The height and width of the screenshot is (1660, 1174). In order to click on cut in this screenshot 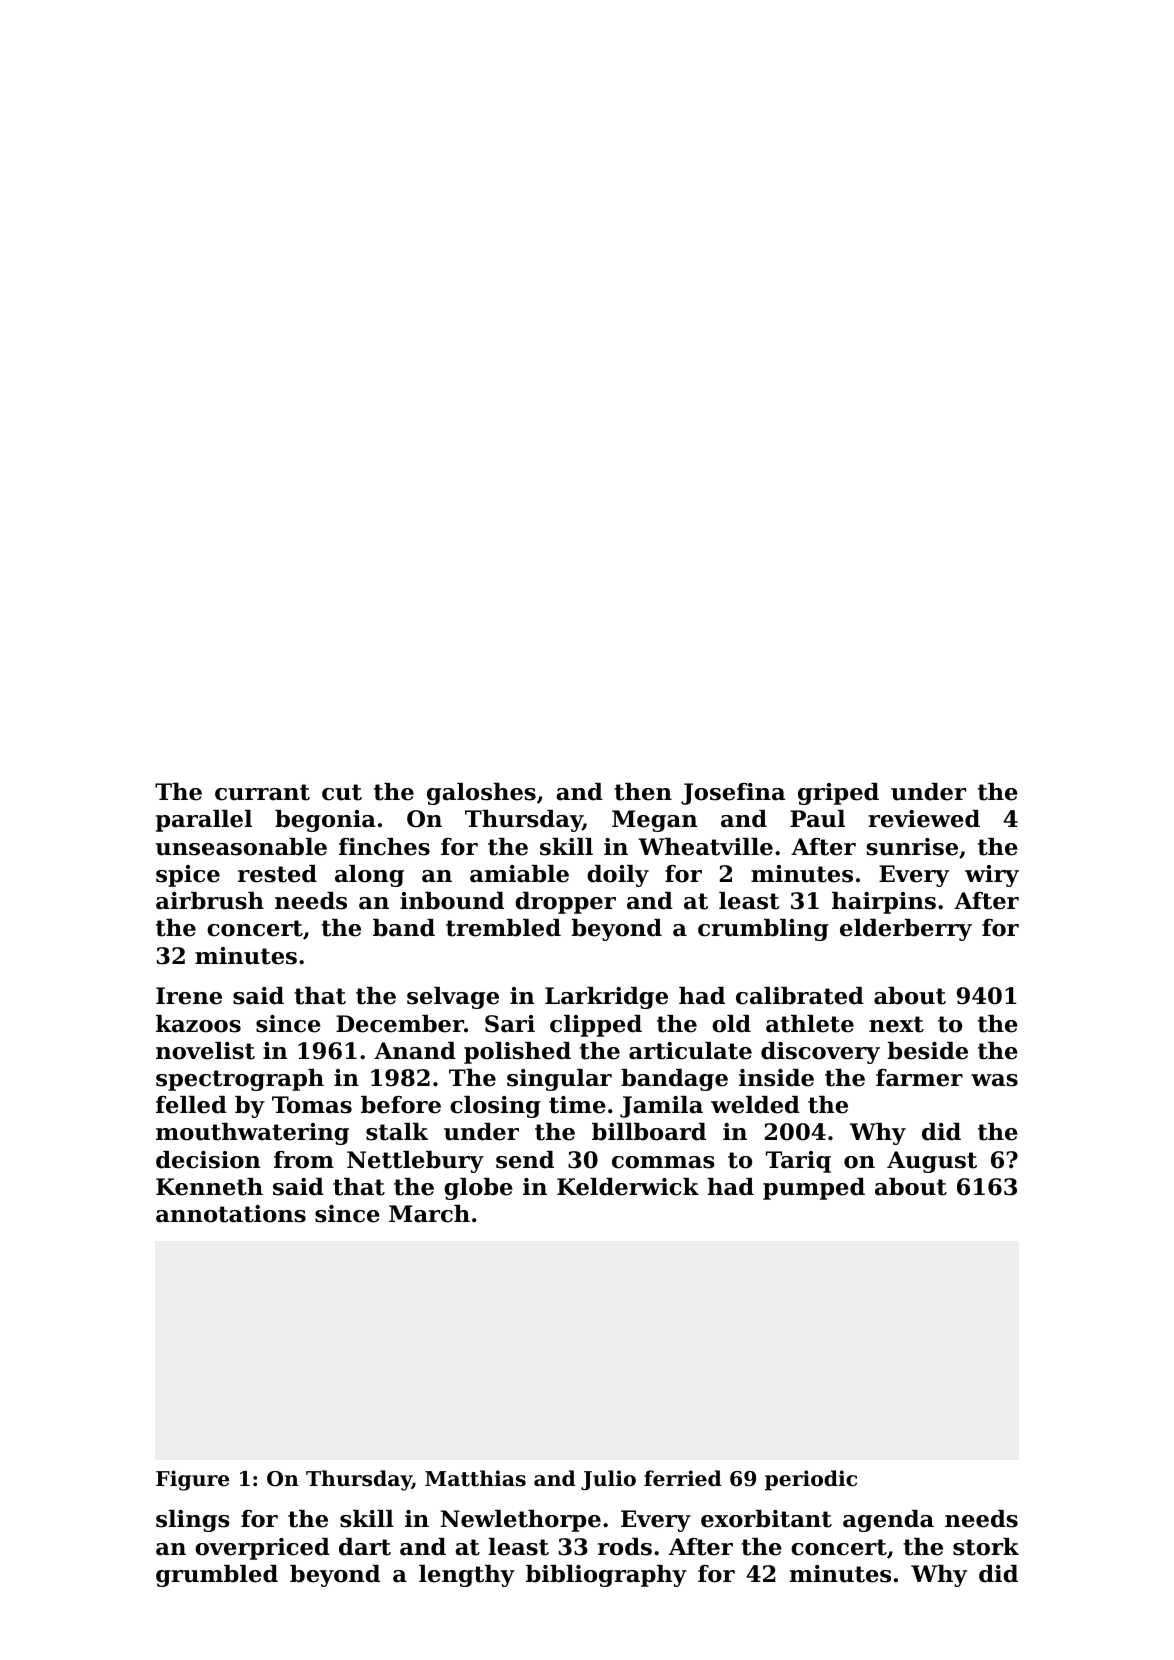, I will do `click(342, 792)`.
